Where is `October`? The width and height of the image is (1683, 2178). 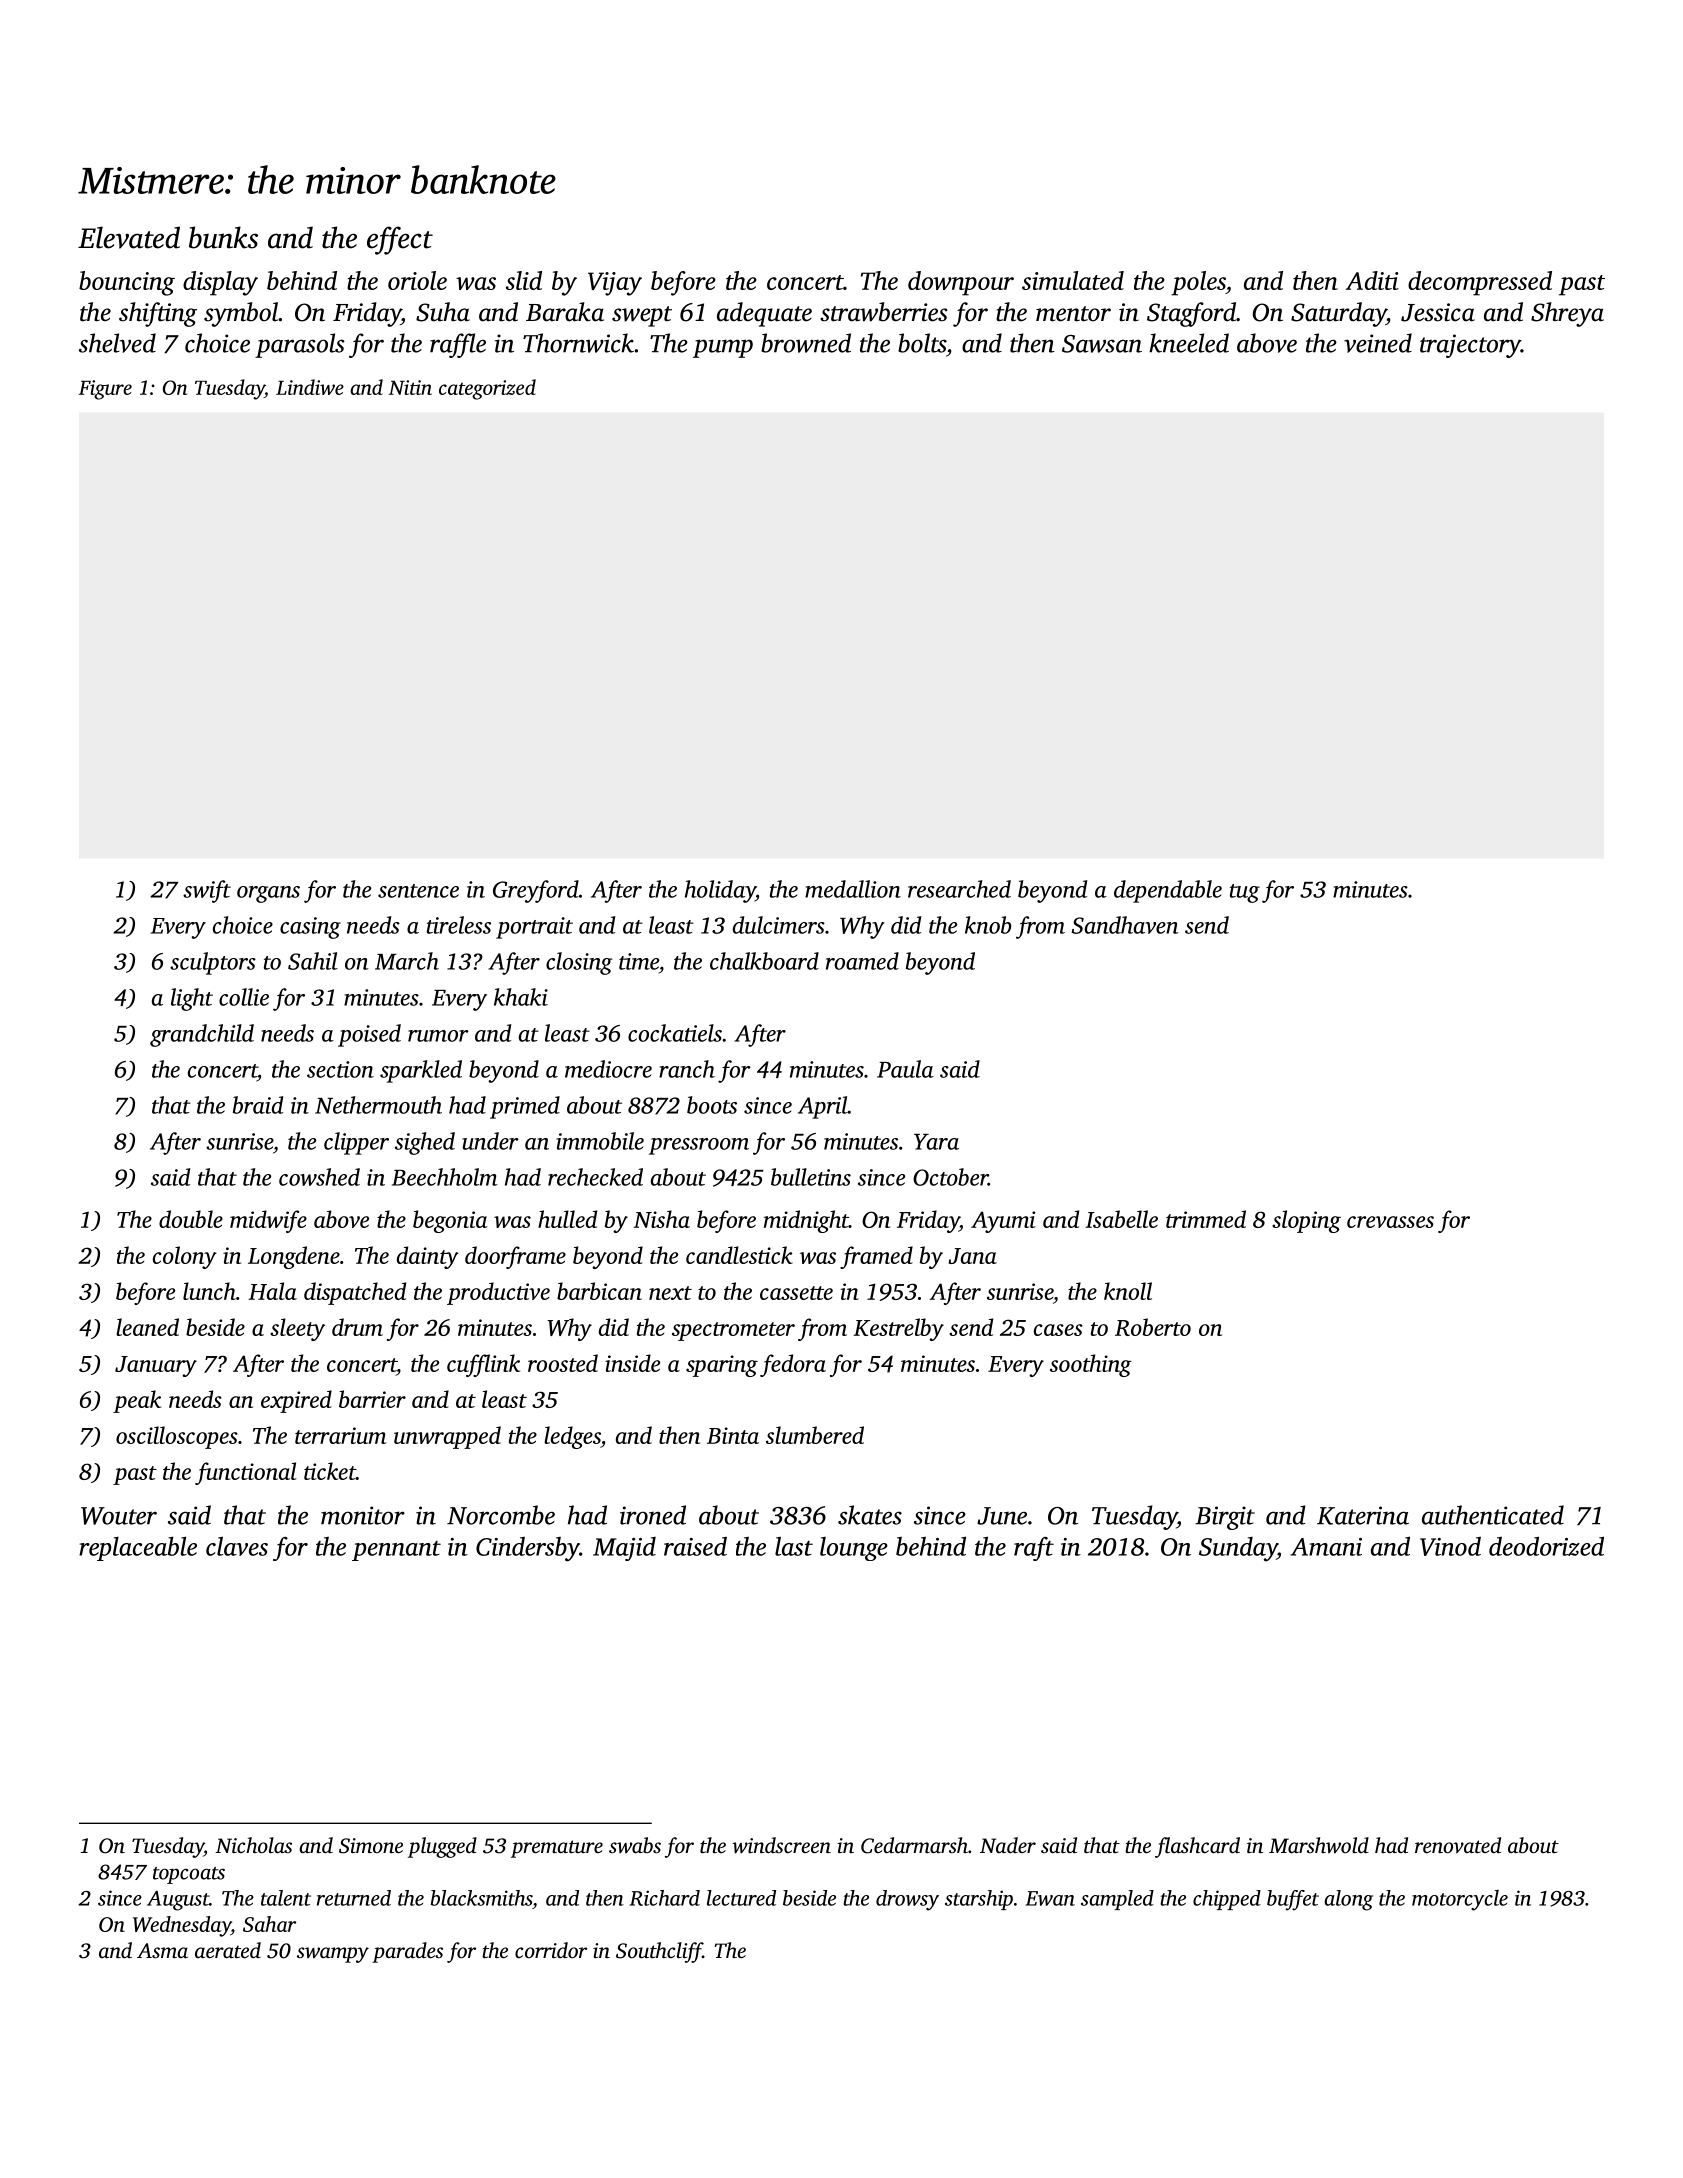 October is located at coordinates (950, 1177).
